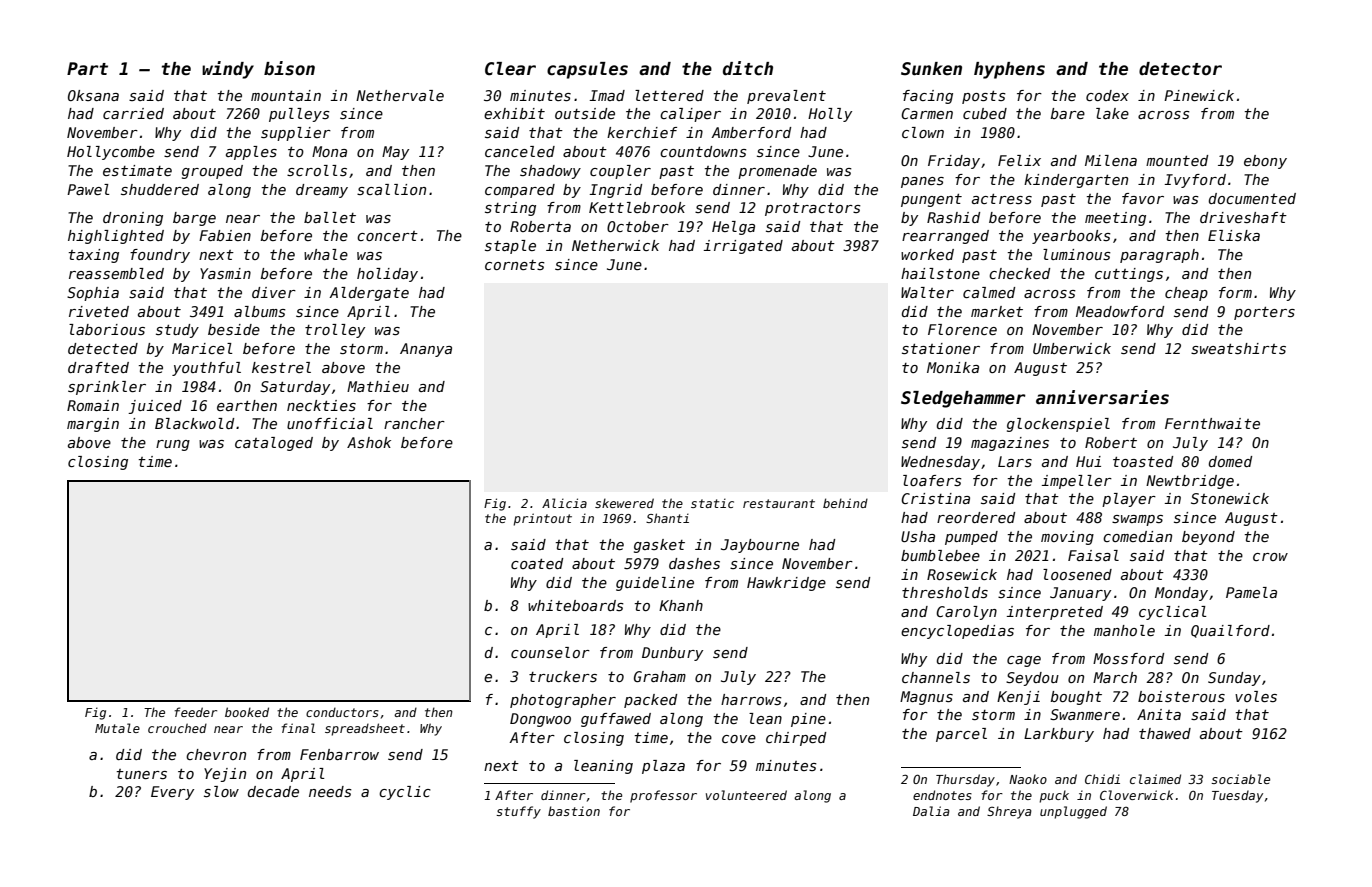  I want to click on rancher, so click(414, 423).
